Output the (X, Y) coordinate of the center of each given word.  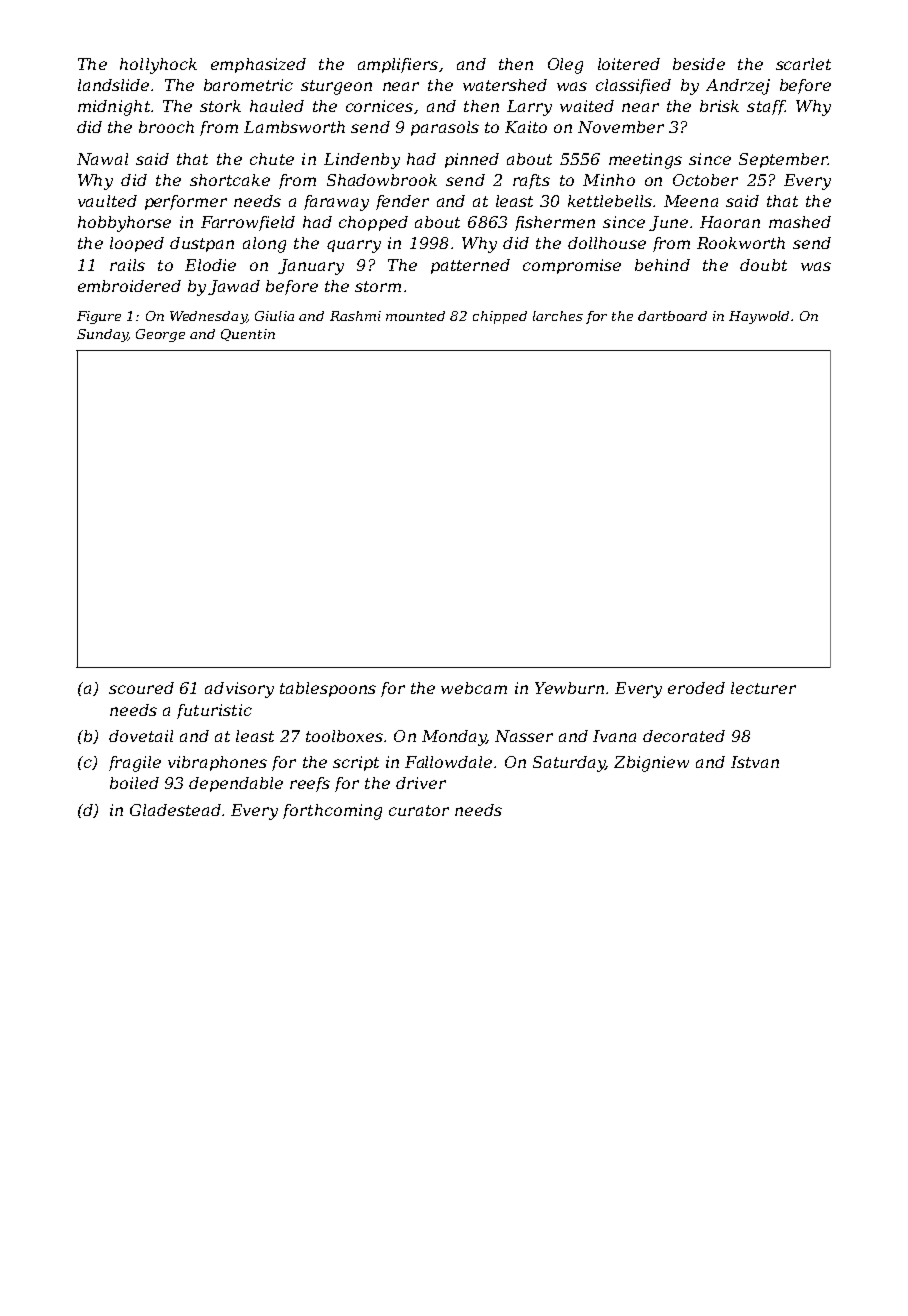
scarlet (803, 64)
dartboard (672, 316)
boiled (134, 783)
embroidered (129, 286)
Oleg (565, 66)
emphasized (258, 65)
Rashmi (355, 316)
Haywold (759, 317)
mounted (415, 316)
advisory (239, 690)
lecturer (763, 688)
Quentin (248, 335)
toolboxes (344, 736)
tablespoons (328, 689)
